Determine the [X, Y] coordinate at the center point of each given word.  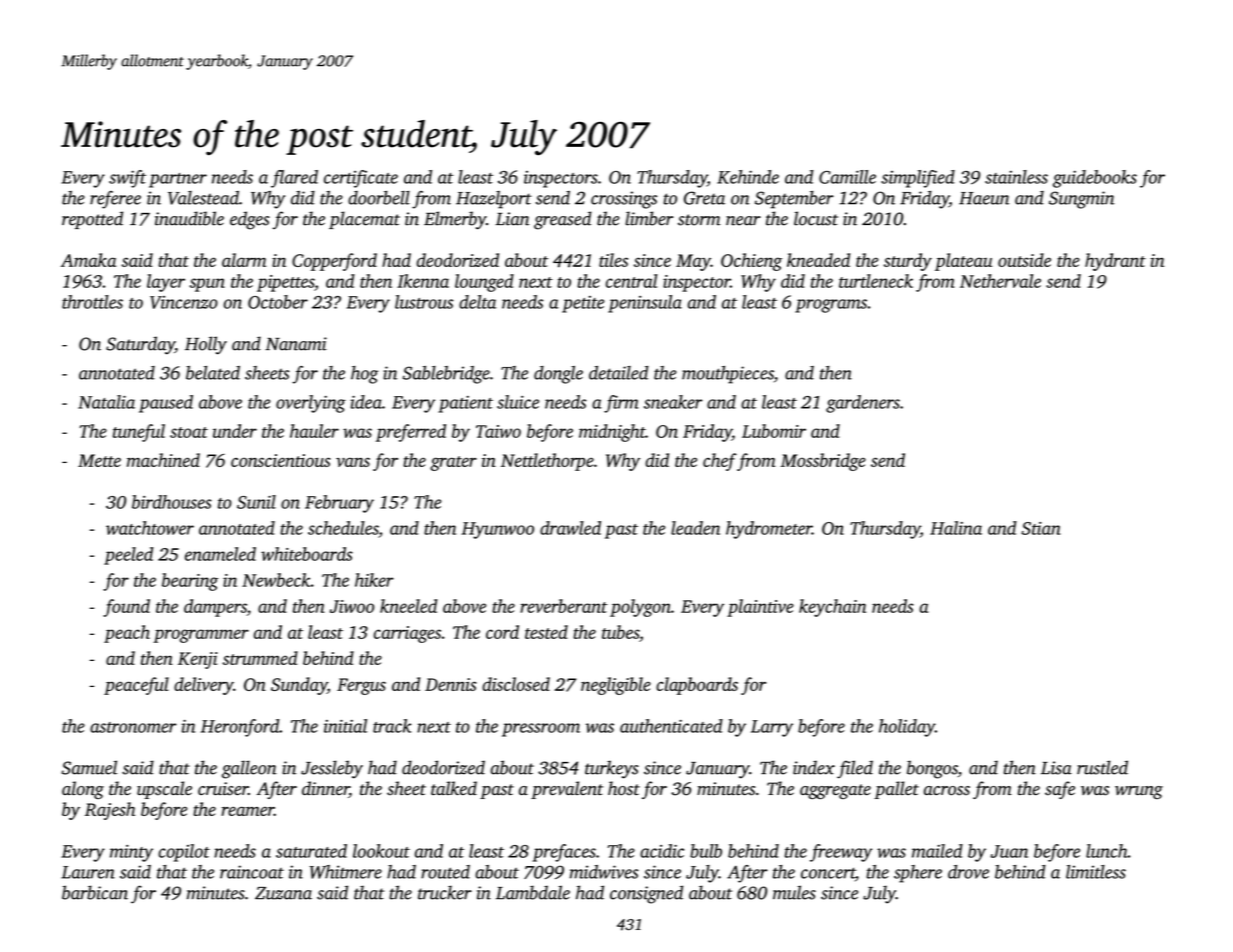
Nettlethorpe [547, 462]
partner [178, 180]
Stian [1041, 528]
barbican [95, 892]
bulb [706, 851]
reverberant [564, 606]
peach [127, 634]
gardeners [863, 404]
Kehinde [748, 177]
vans [353, 462]
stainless [1016, 177]
